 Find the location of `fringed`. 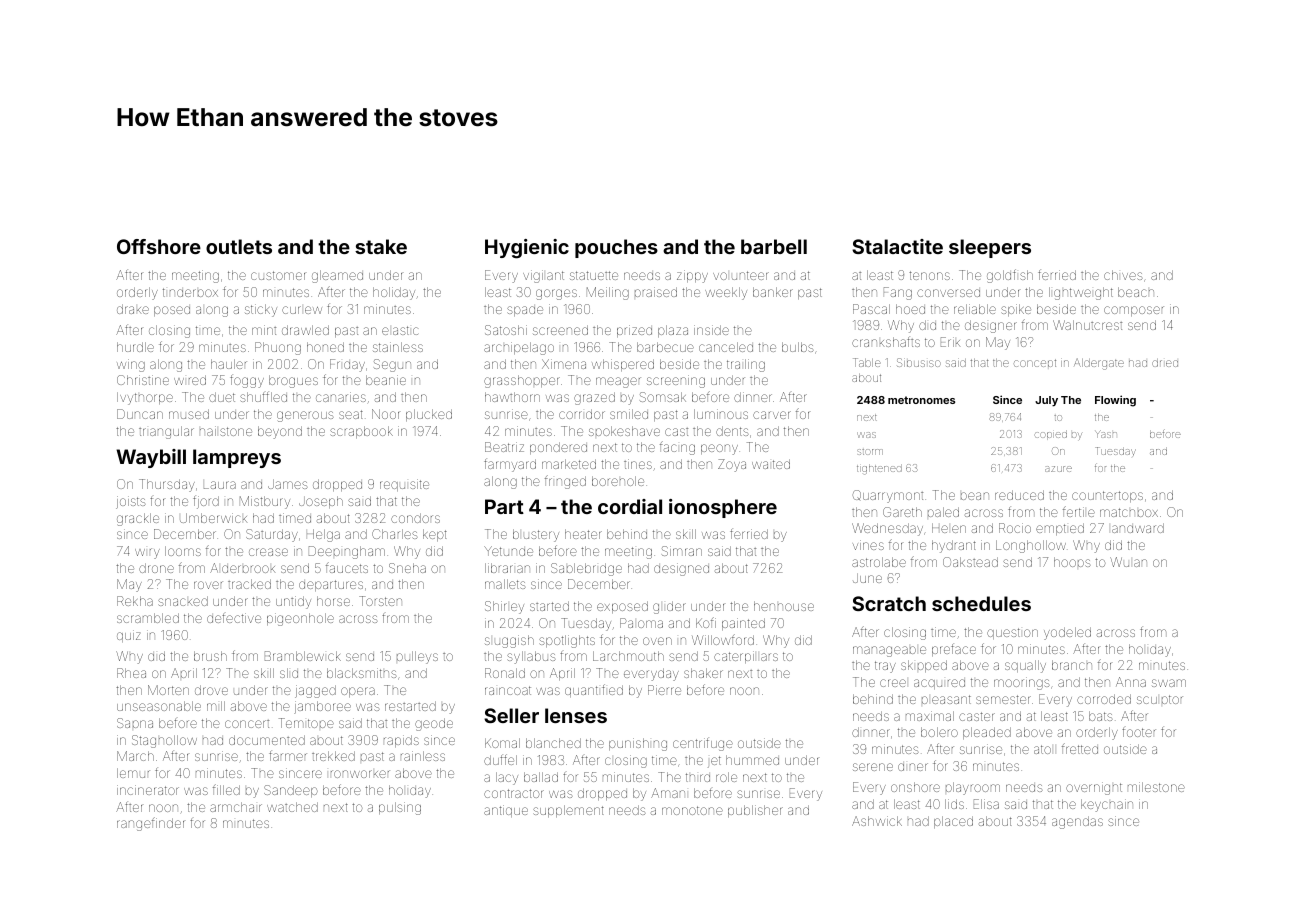

fringed is located at coordinates (565, 482).
